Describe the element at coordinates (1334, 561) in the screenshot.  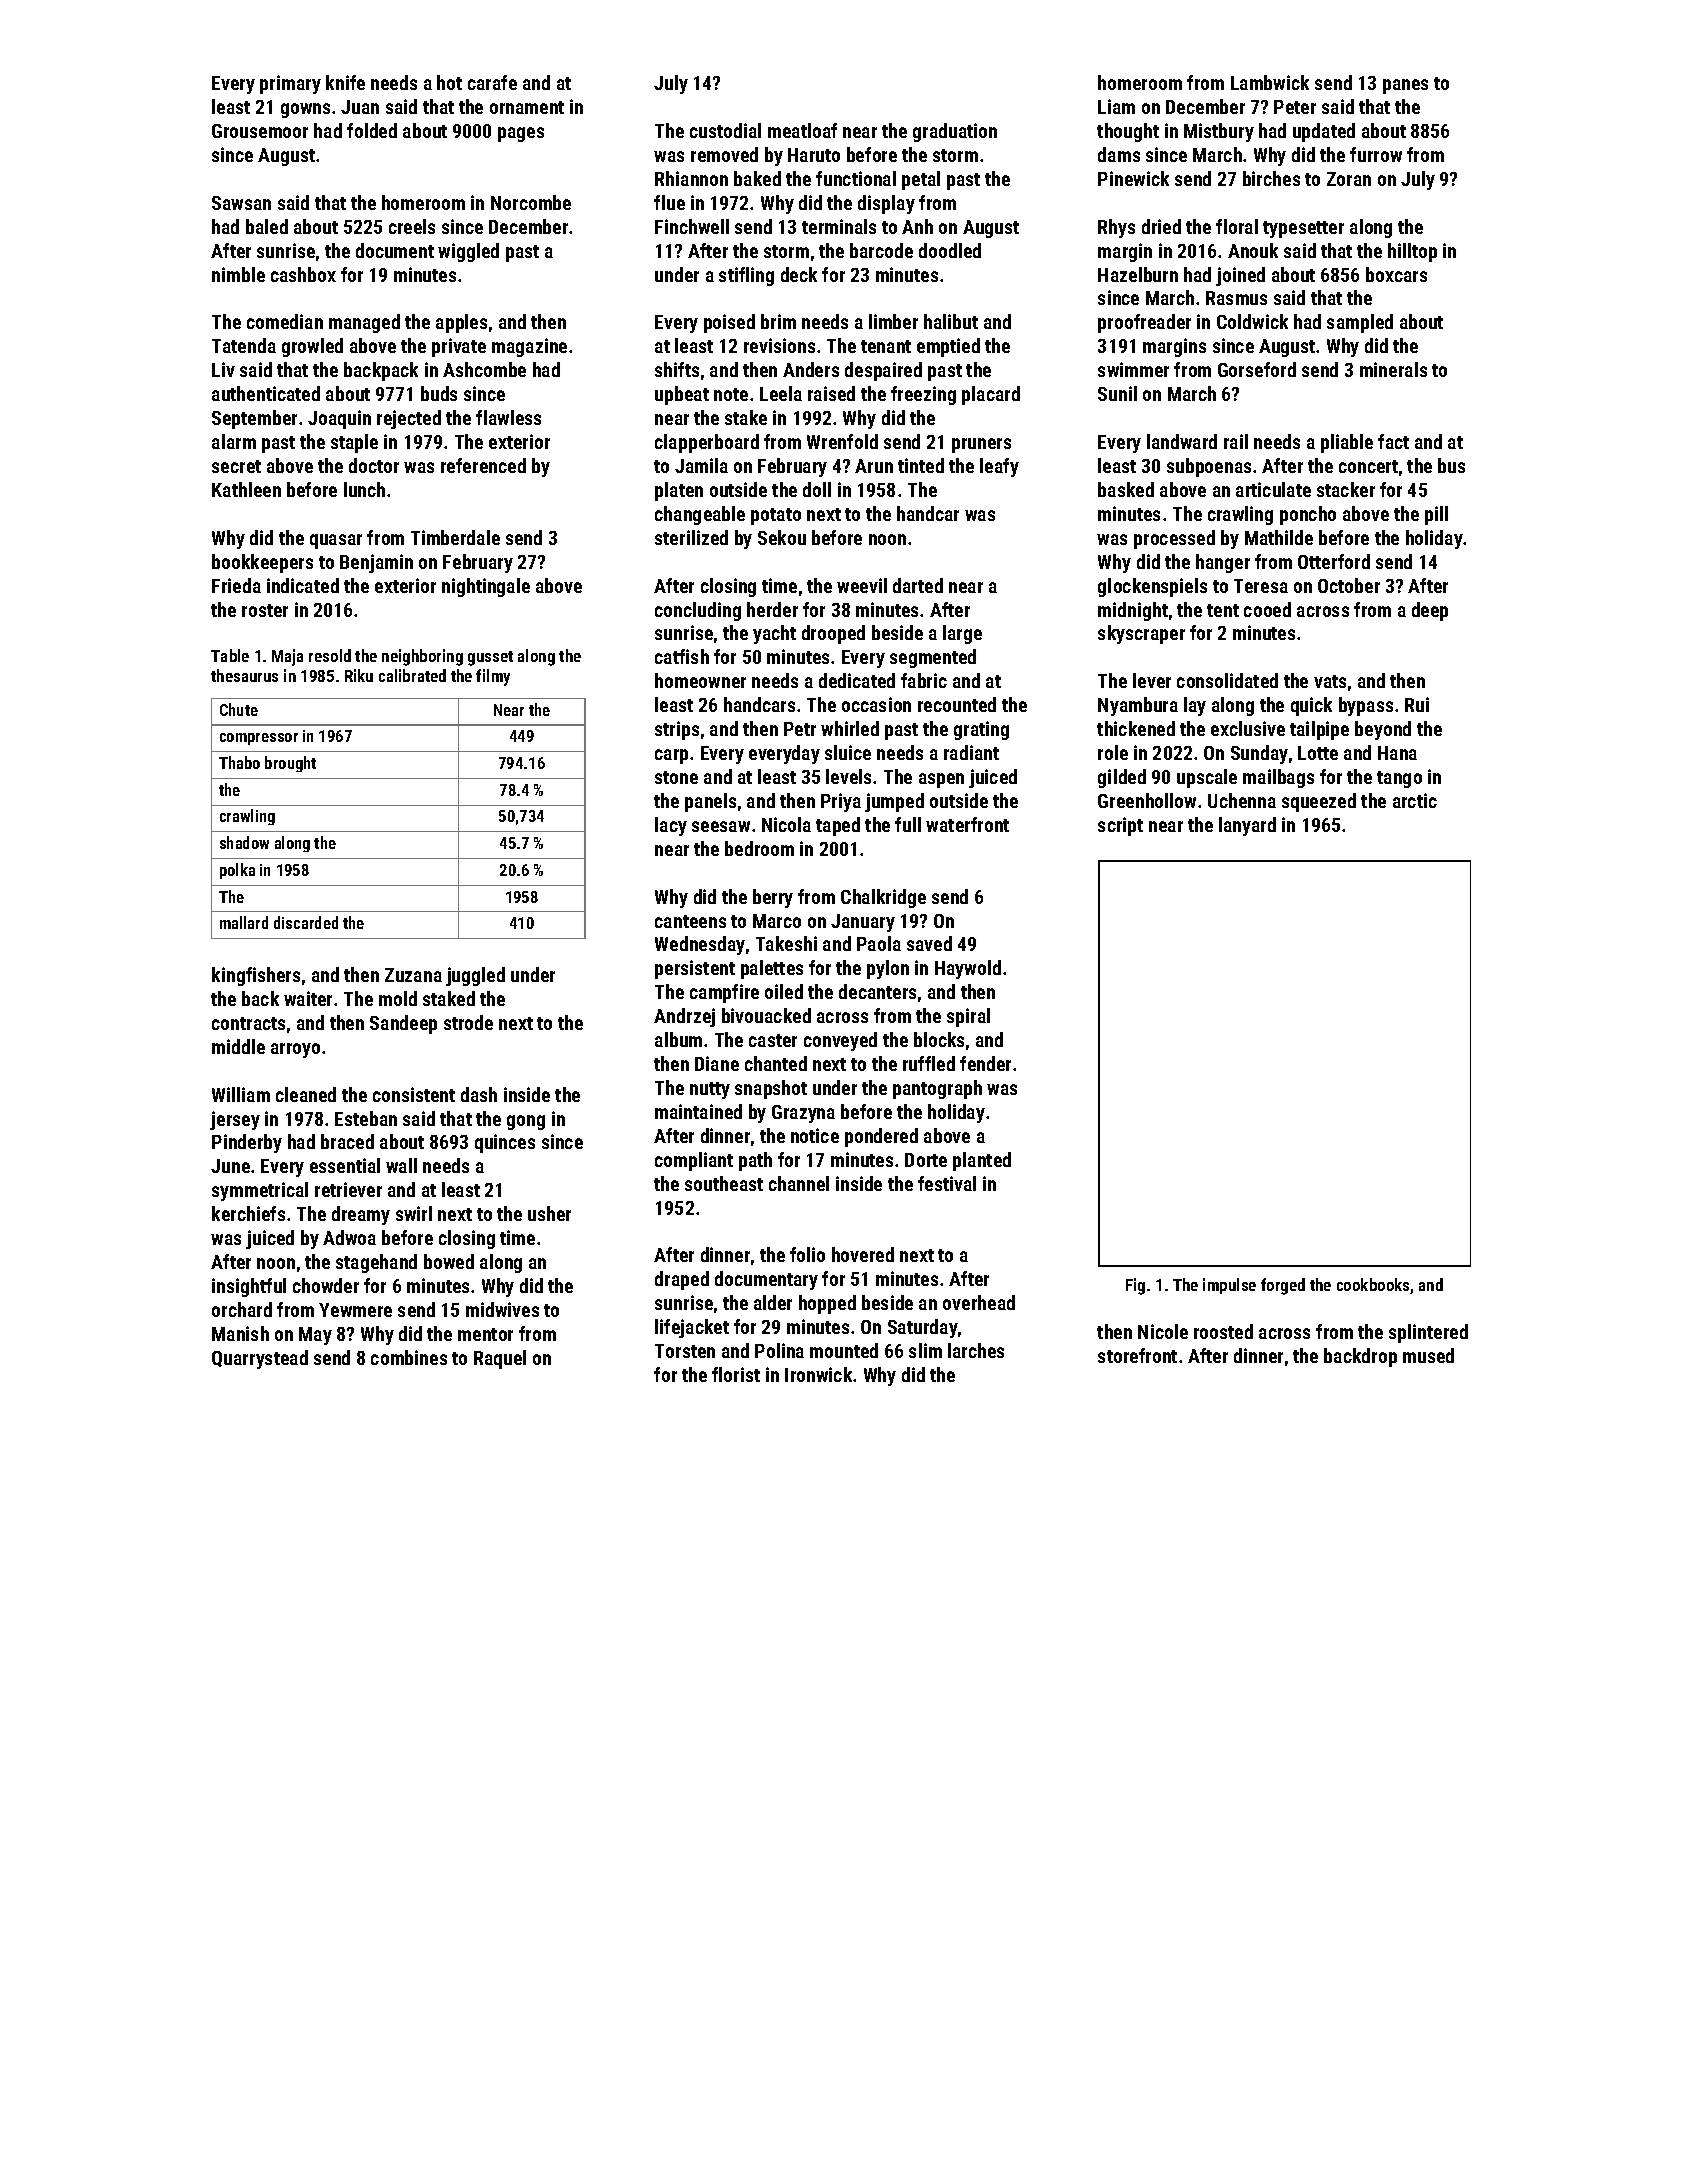
I see `Otterford` at that location.
